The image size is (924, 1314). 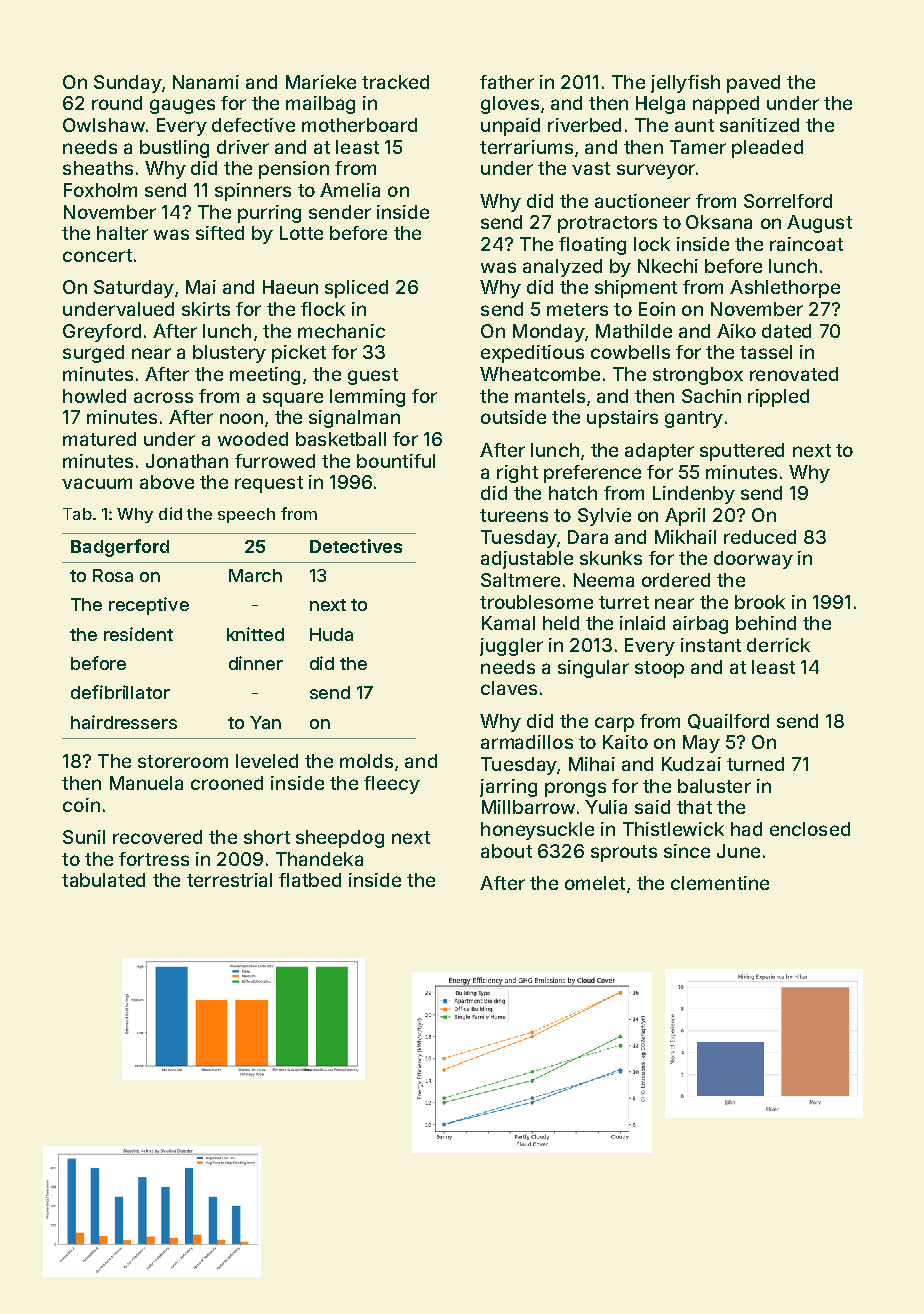 I want to click on paved, so click(x=753, y=84).
